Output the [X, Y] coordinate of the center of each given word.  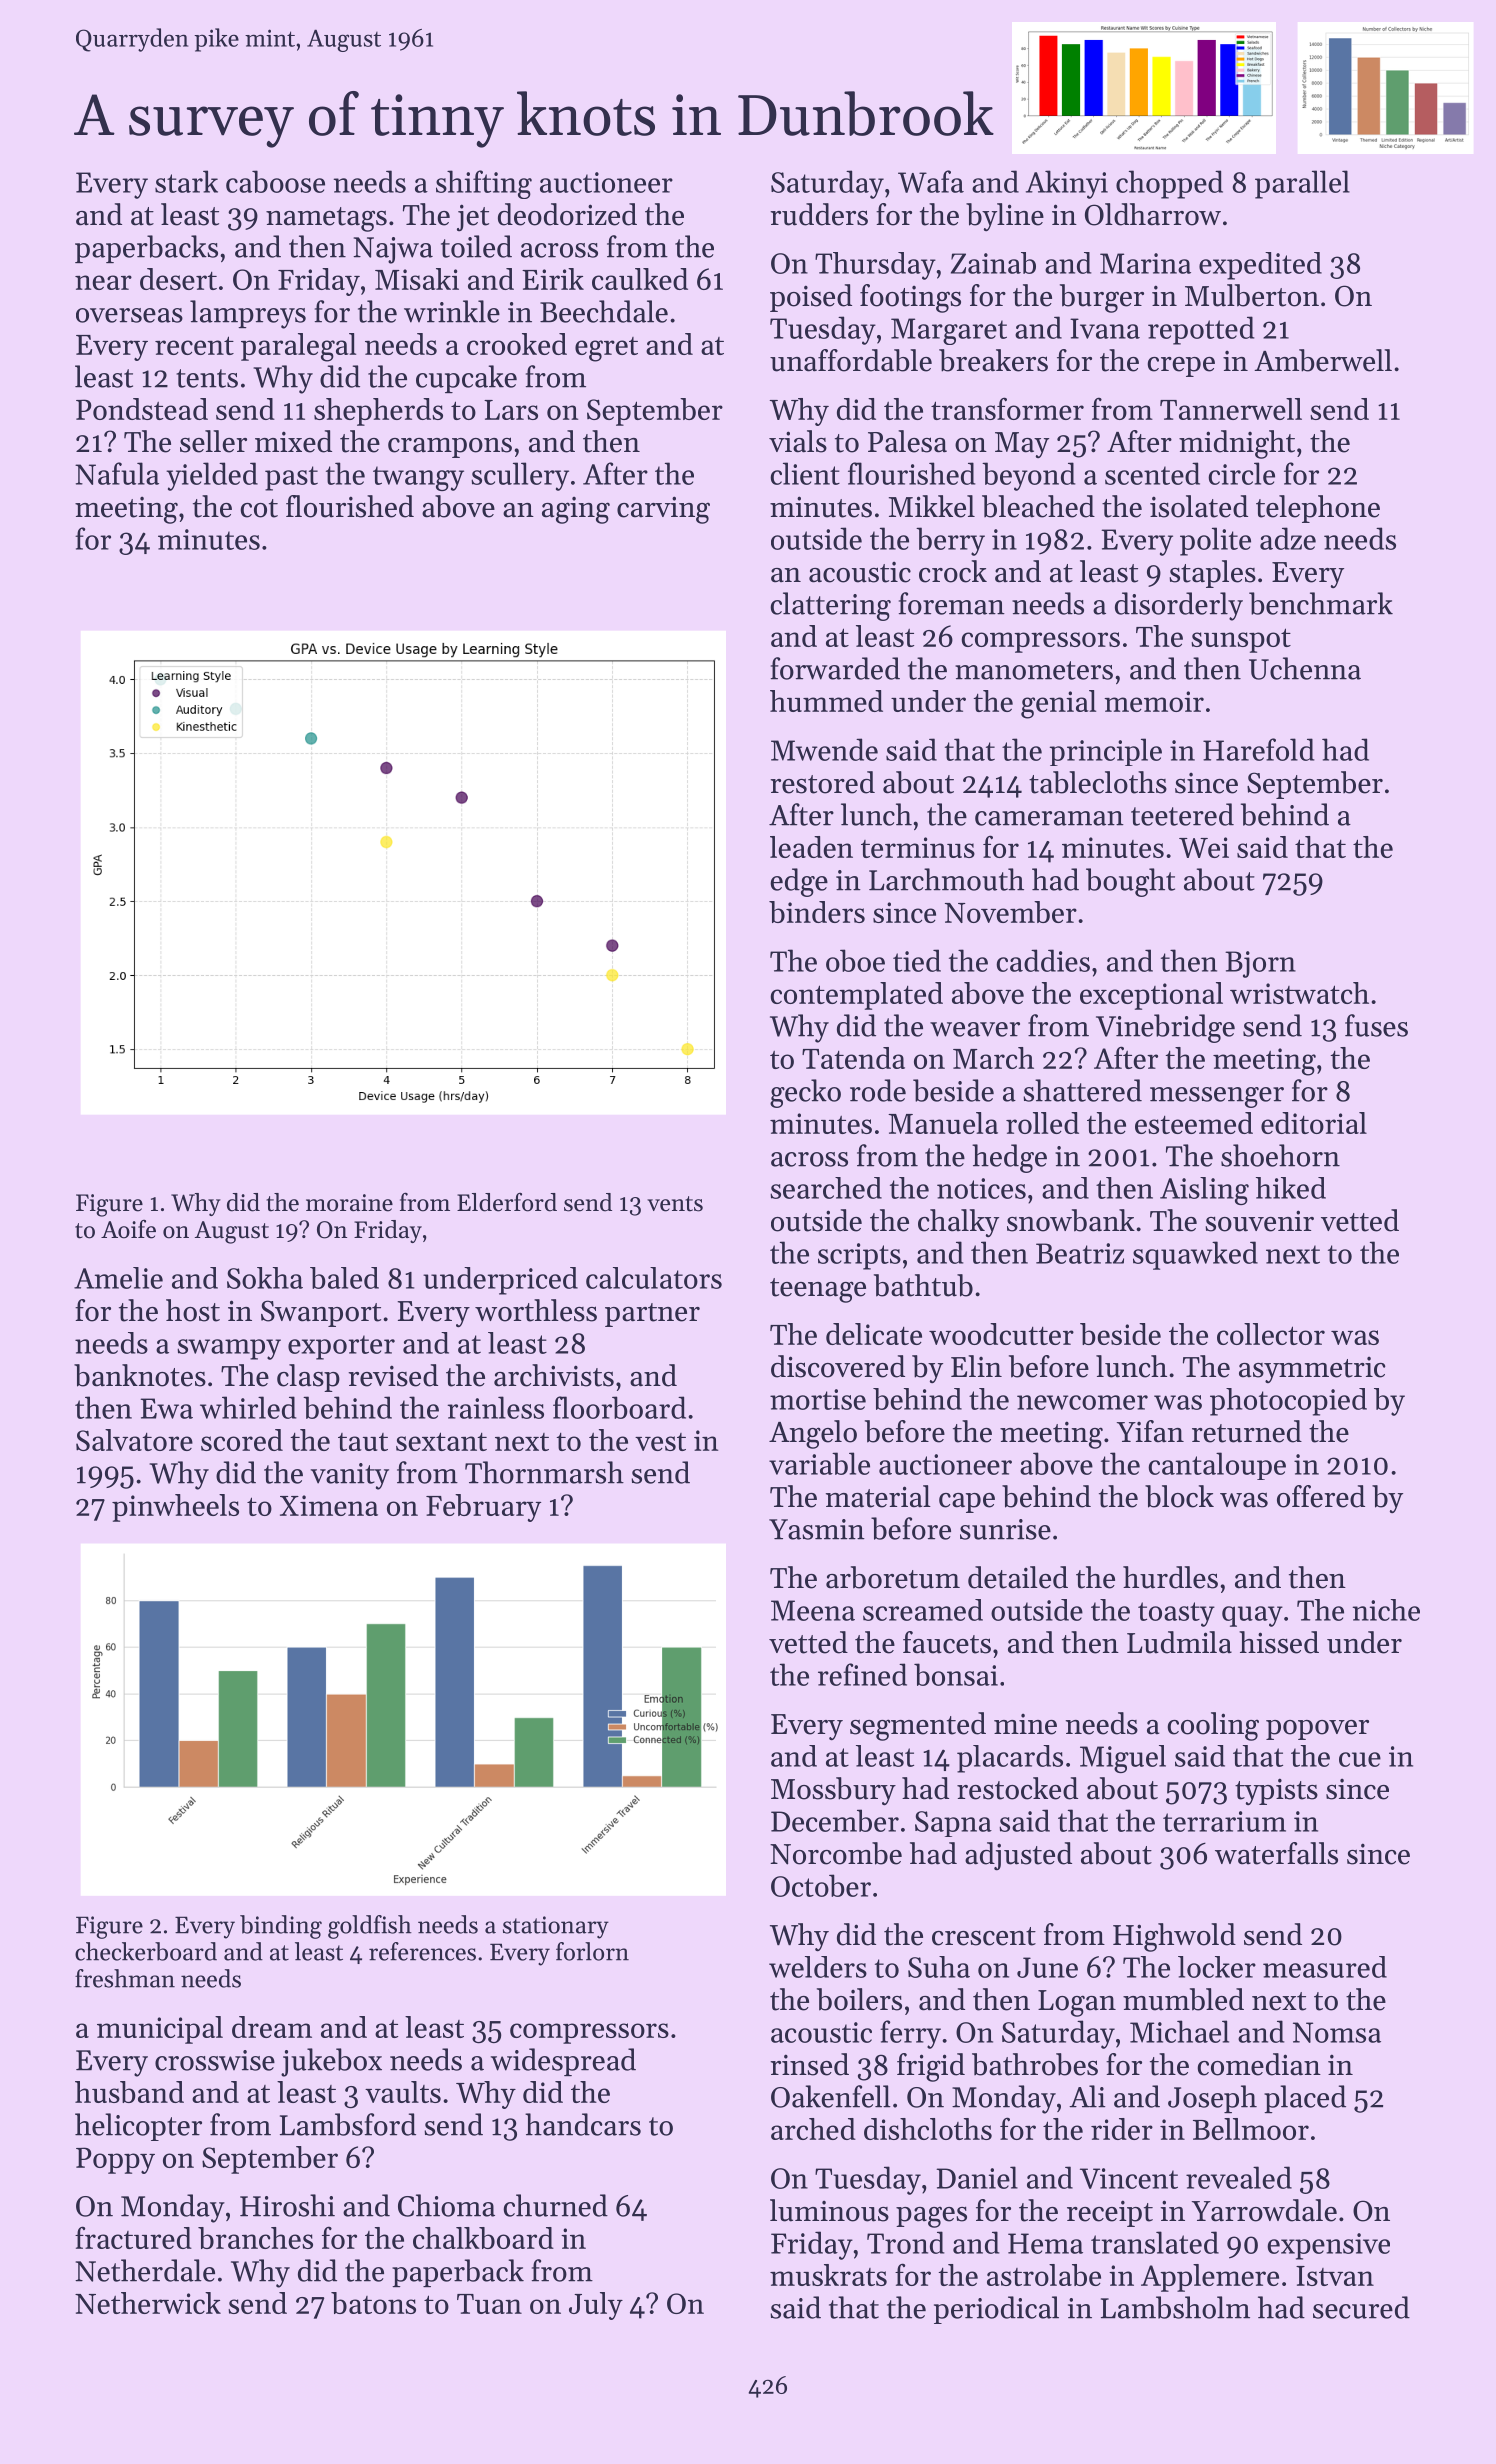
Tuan [489, 2304]
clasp [308, 1378]
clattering [830, 606]
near [103, 282]
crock [953, 571]
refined [862, 1674]
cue [1360, 1759]
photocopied [1288, 1402]
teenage [818, 1290]
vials [798, 441]
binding [281, 1927]
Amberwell [1323, 360]
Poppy [115, 2160]
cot [259, 508]
